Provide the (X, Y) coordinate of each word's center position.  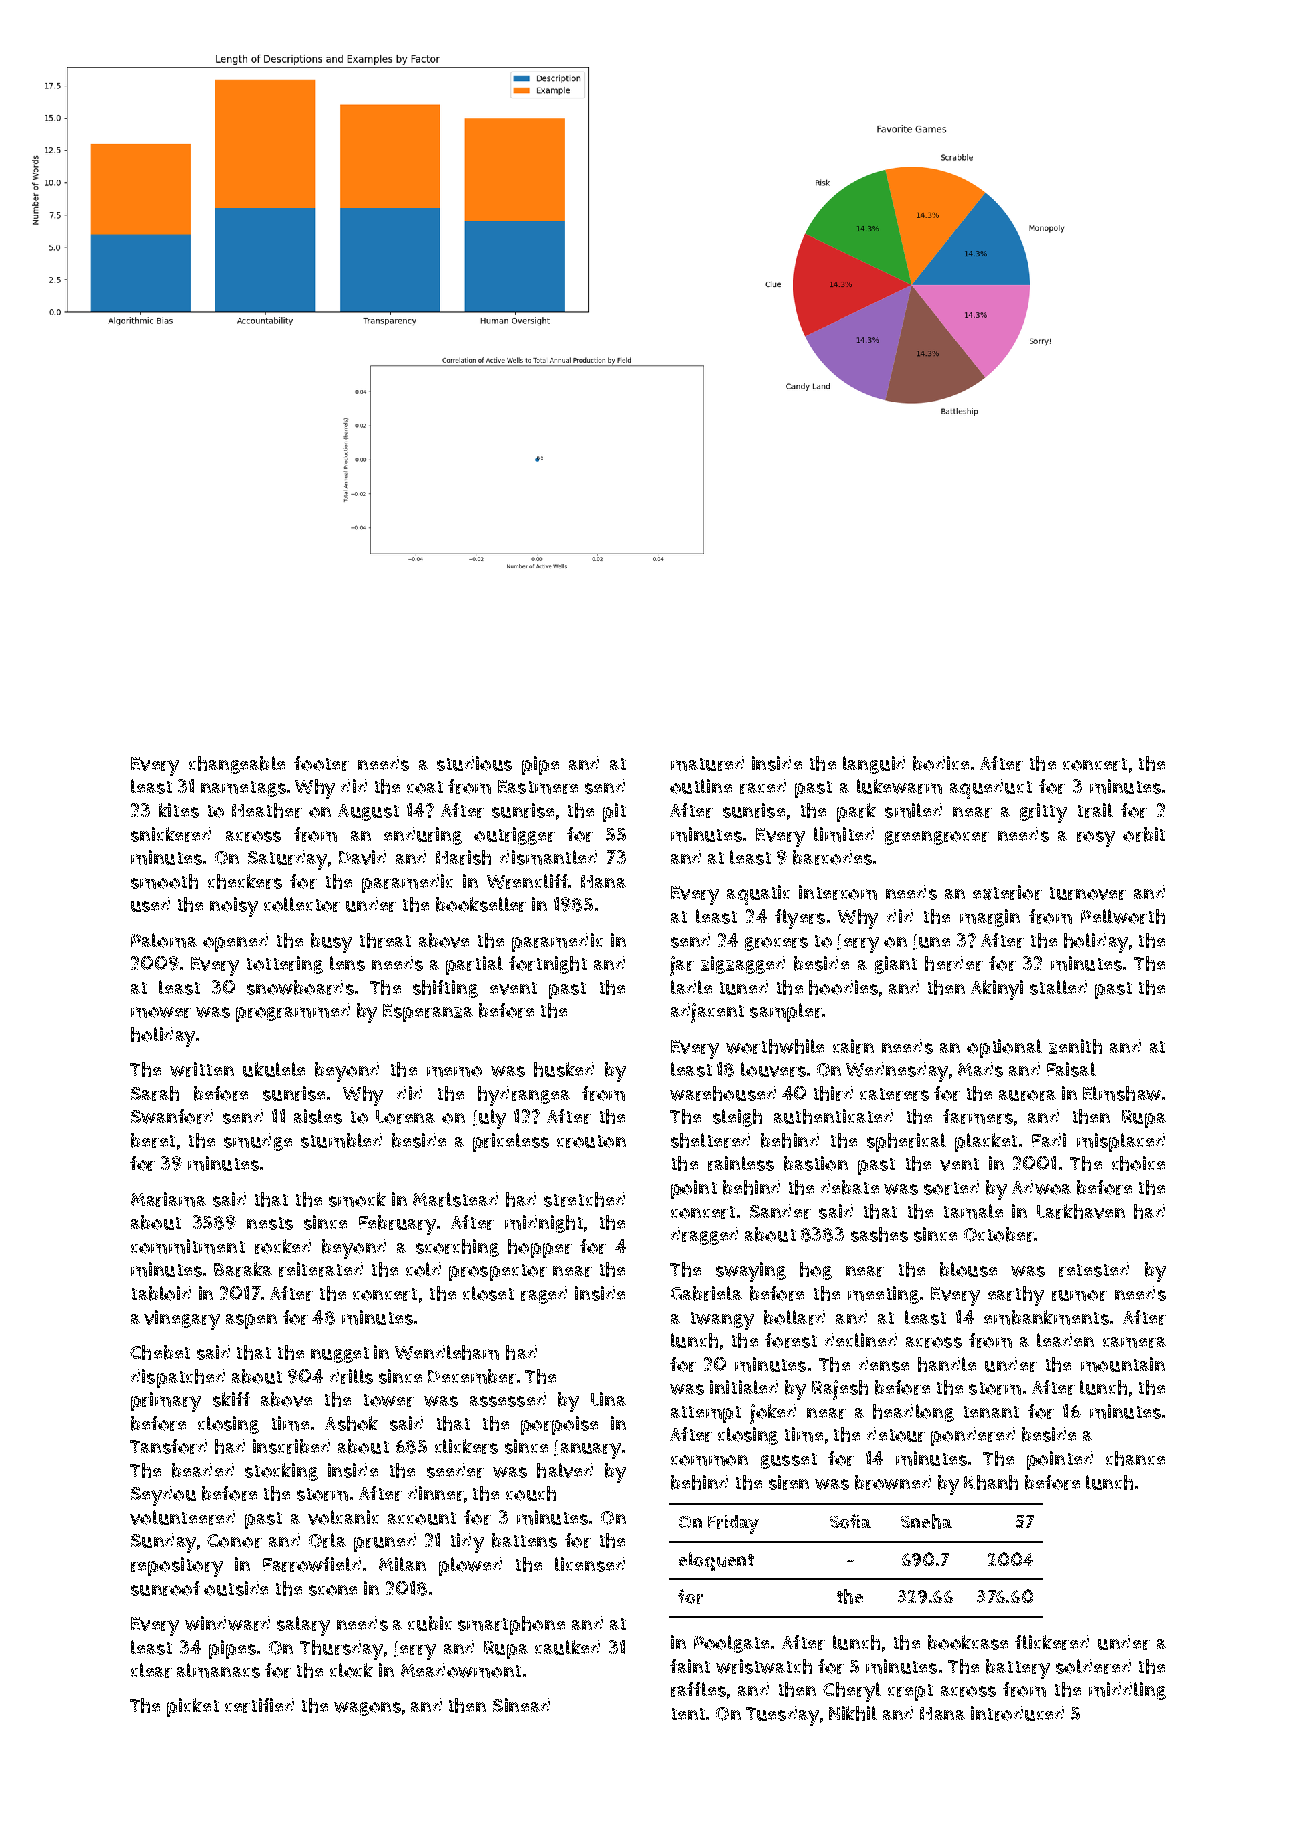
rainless (741, 1163)
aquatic (758, 895)
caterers (894, 1094)
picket (193, 1707)
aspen (251, 1321)
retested (1094, 1269)
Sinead (521, 1705)
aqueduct (991, 789)
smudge (258, 1142)
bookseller (481, 904)
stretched (584, 1199)
